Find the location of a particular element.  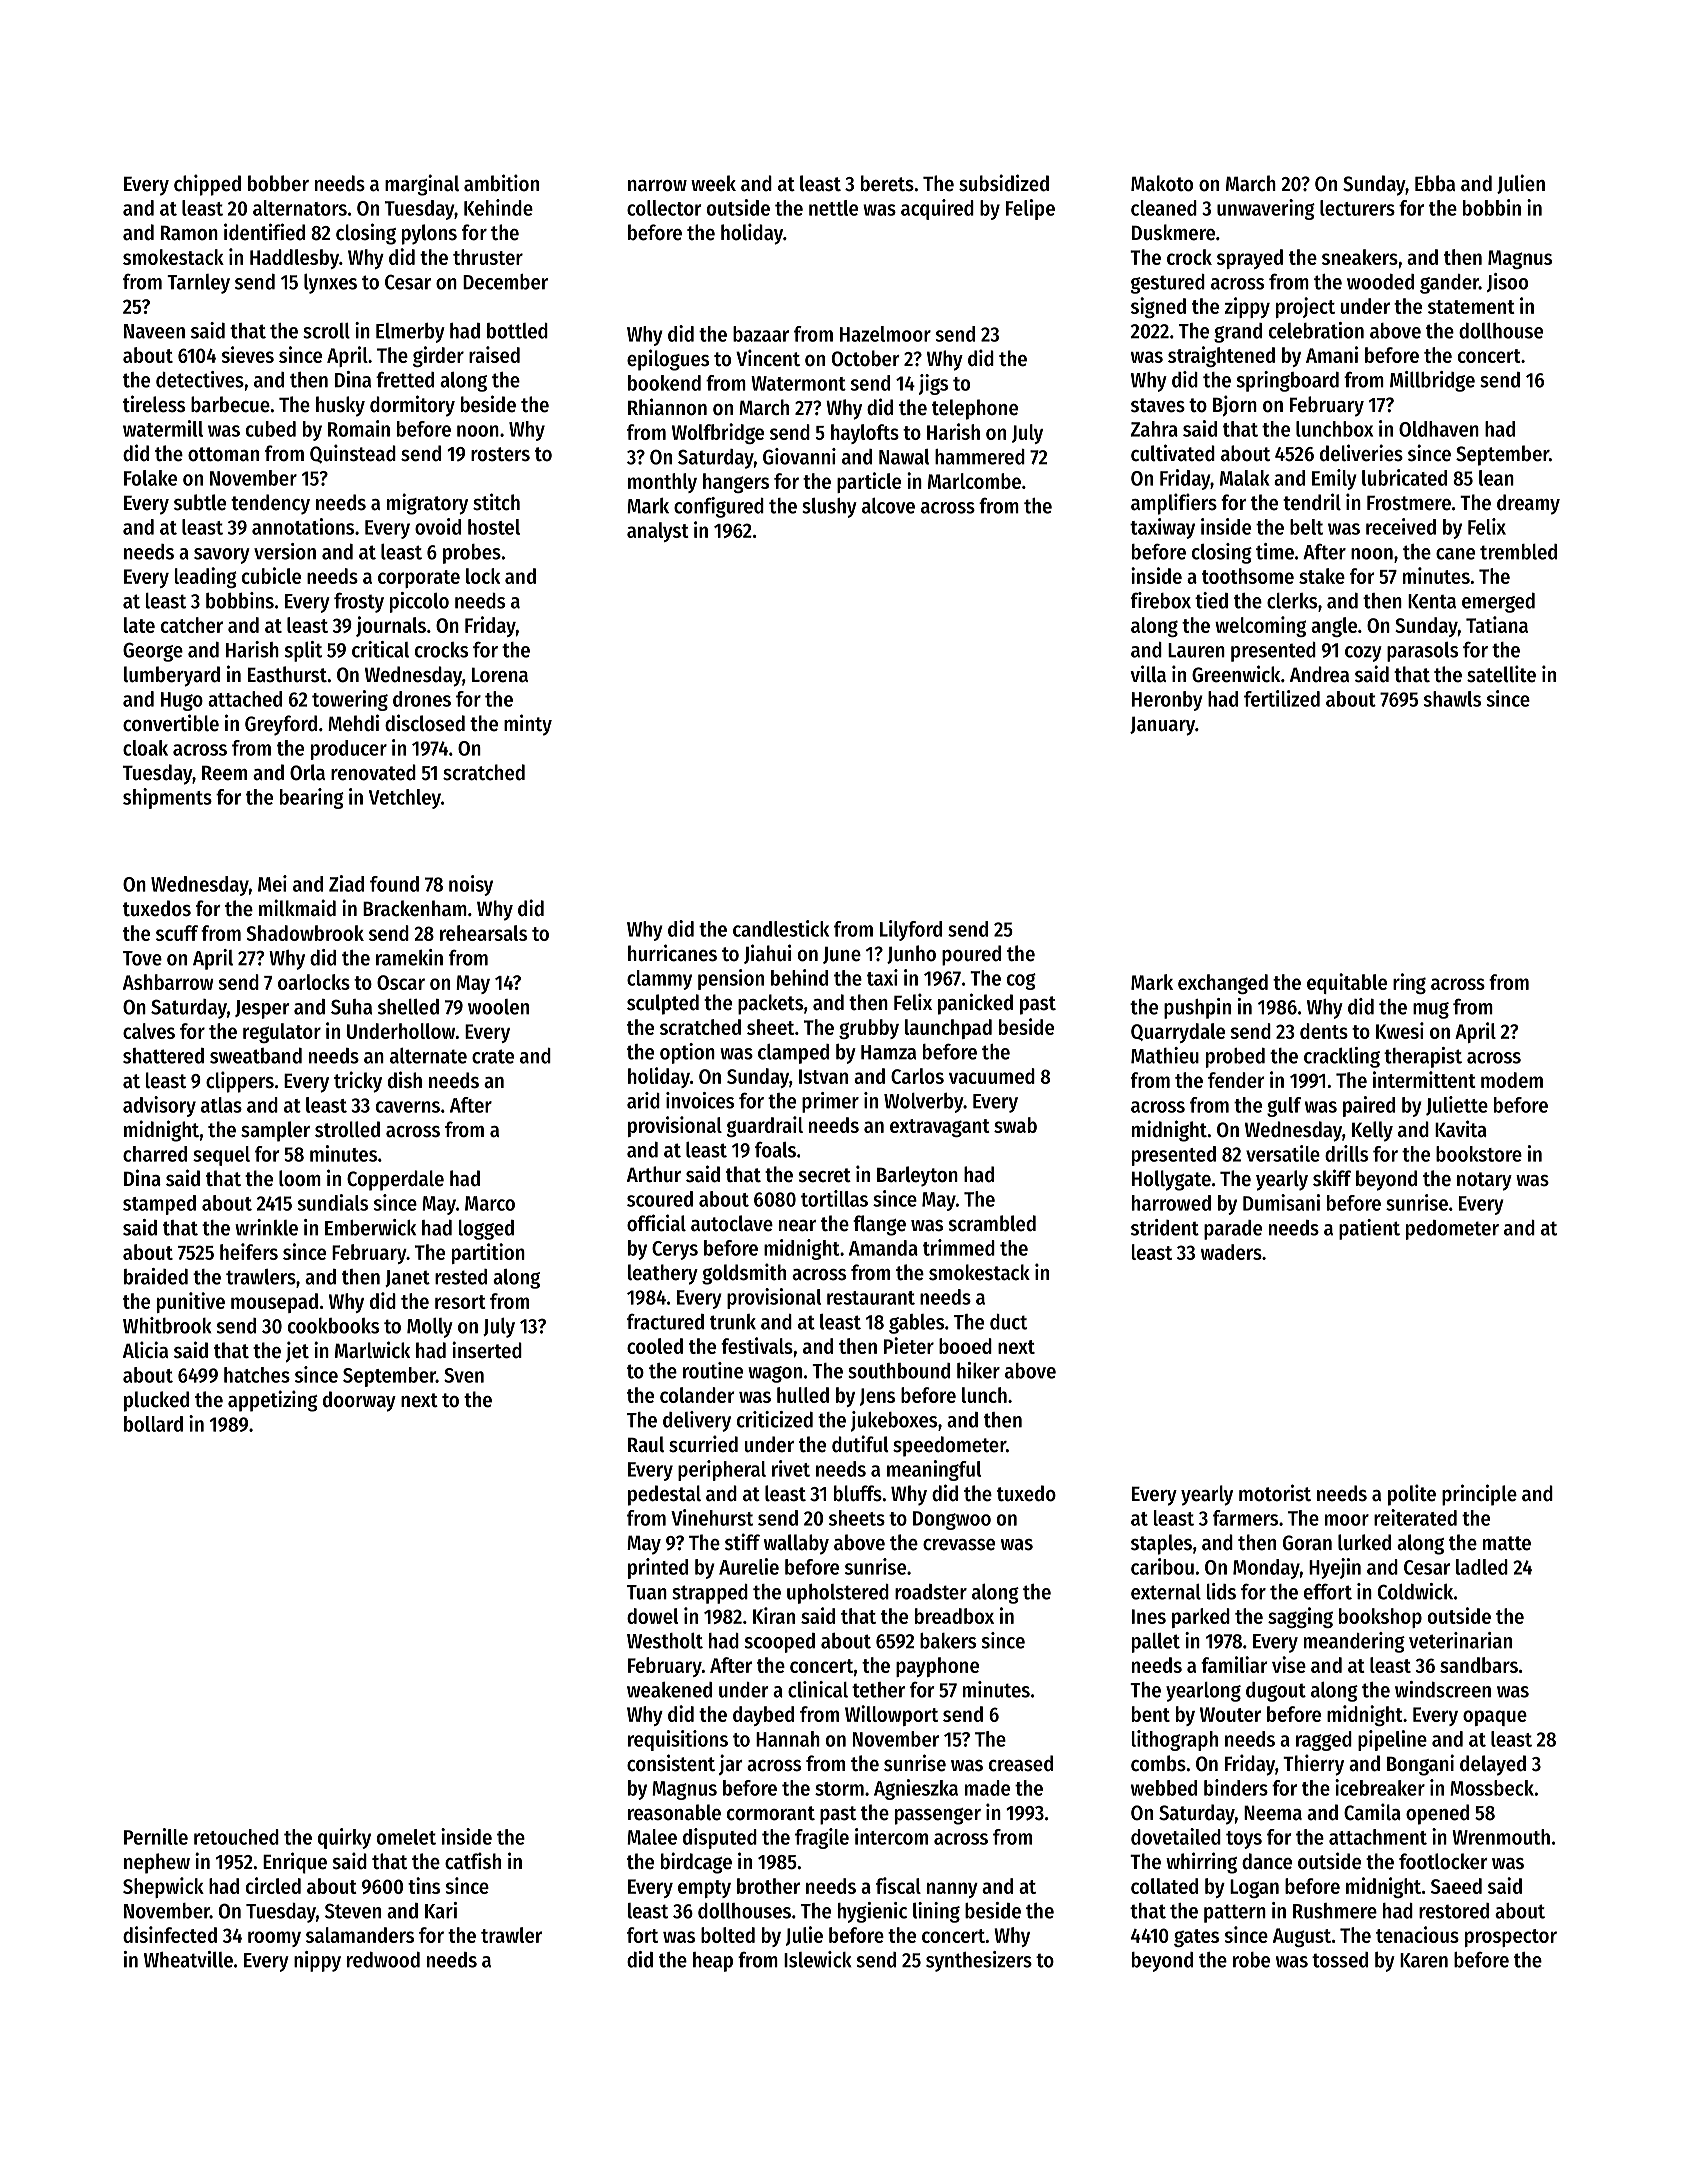

Emberwick is located at coordinates (370, 1227).
